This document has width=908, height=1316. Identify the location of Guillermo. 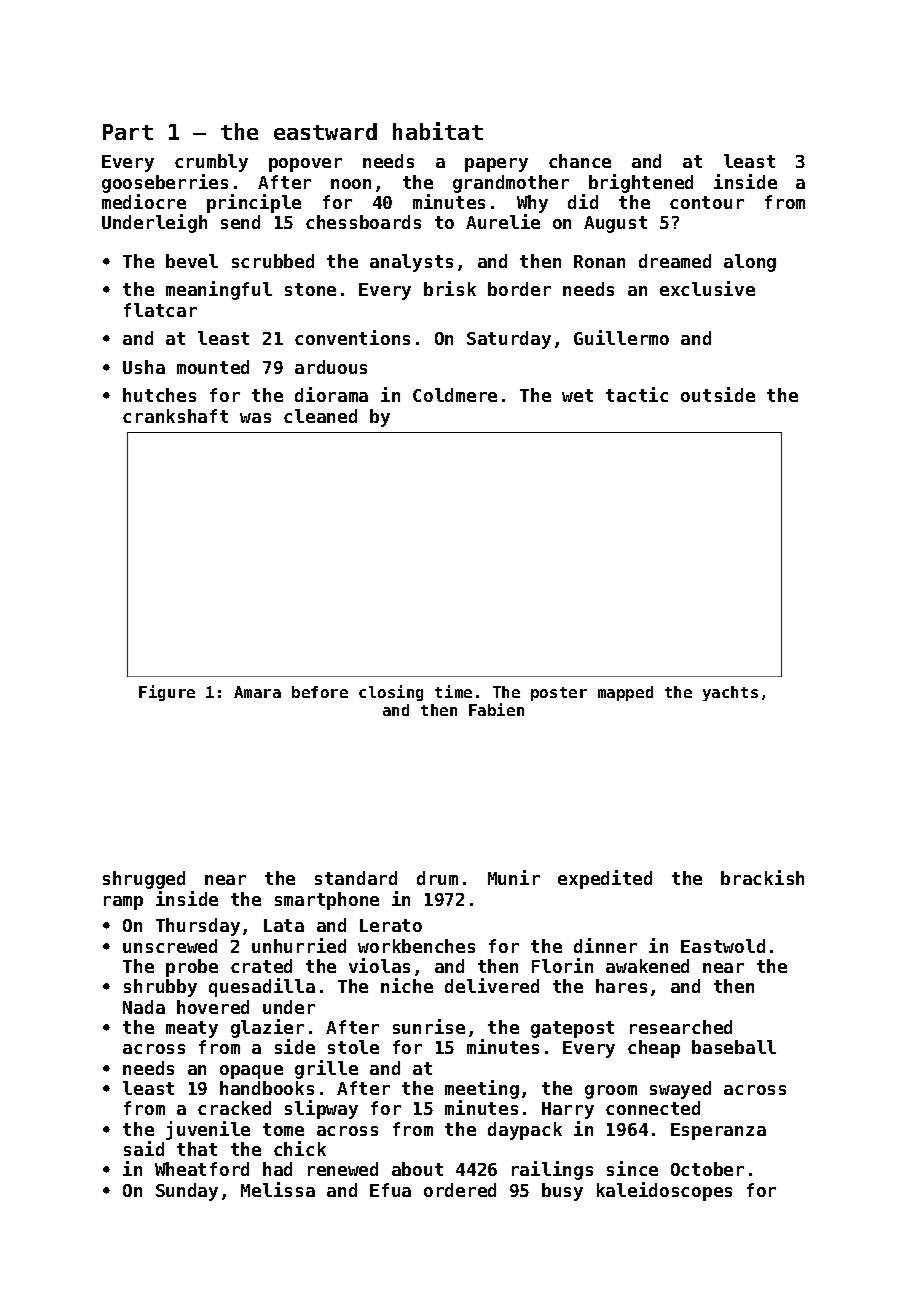
(621, 337).
